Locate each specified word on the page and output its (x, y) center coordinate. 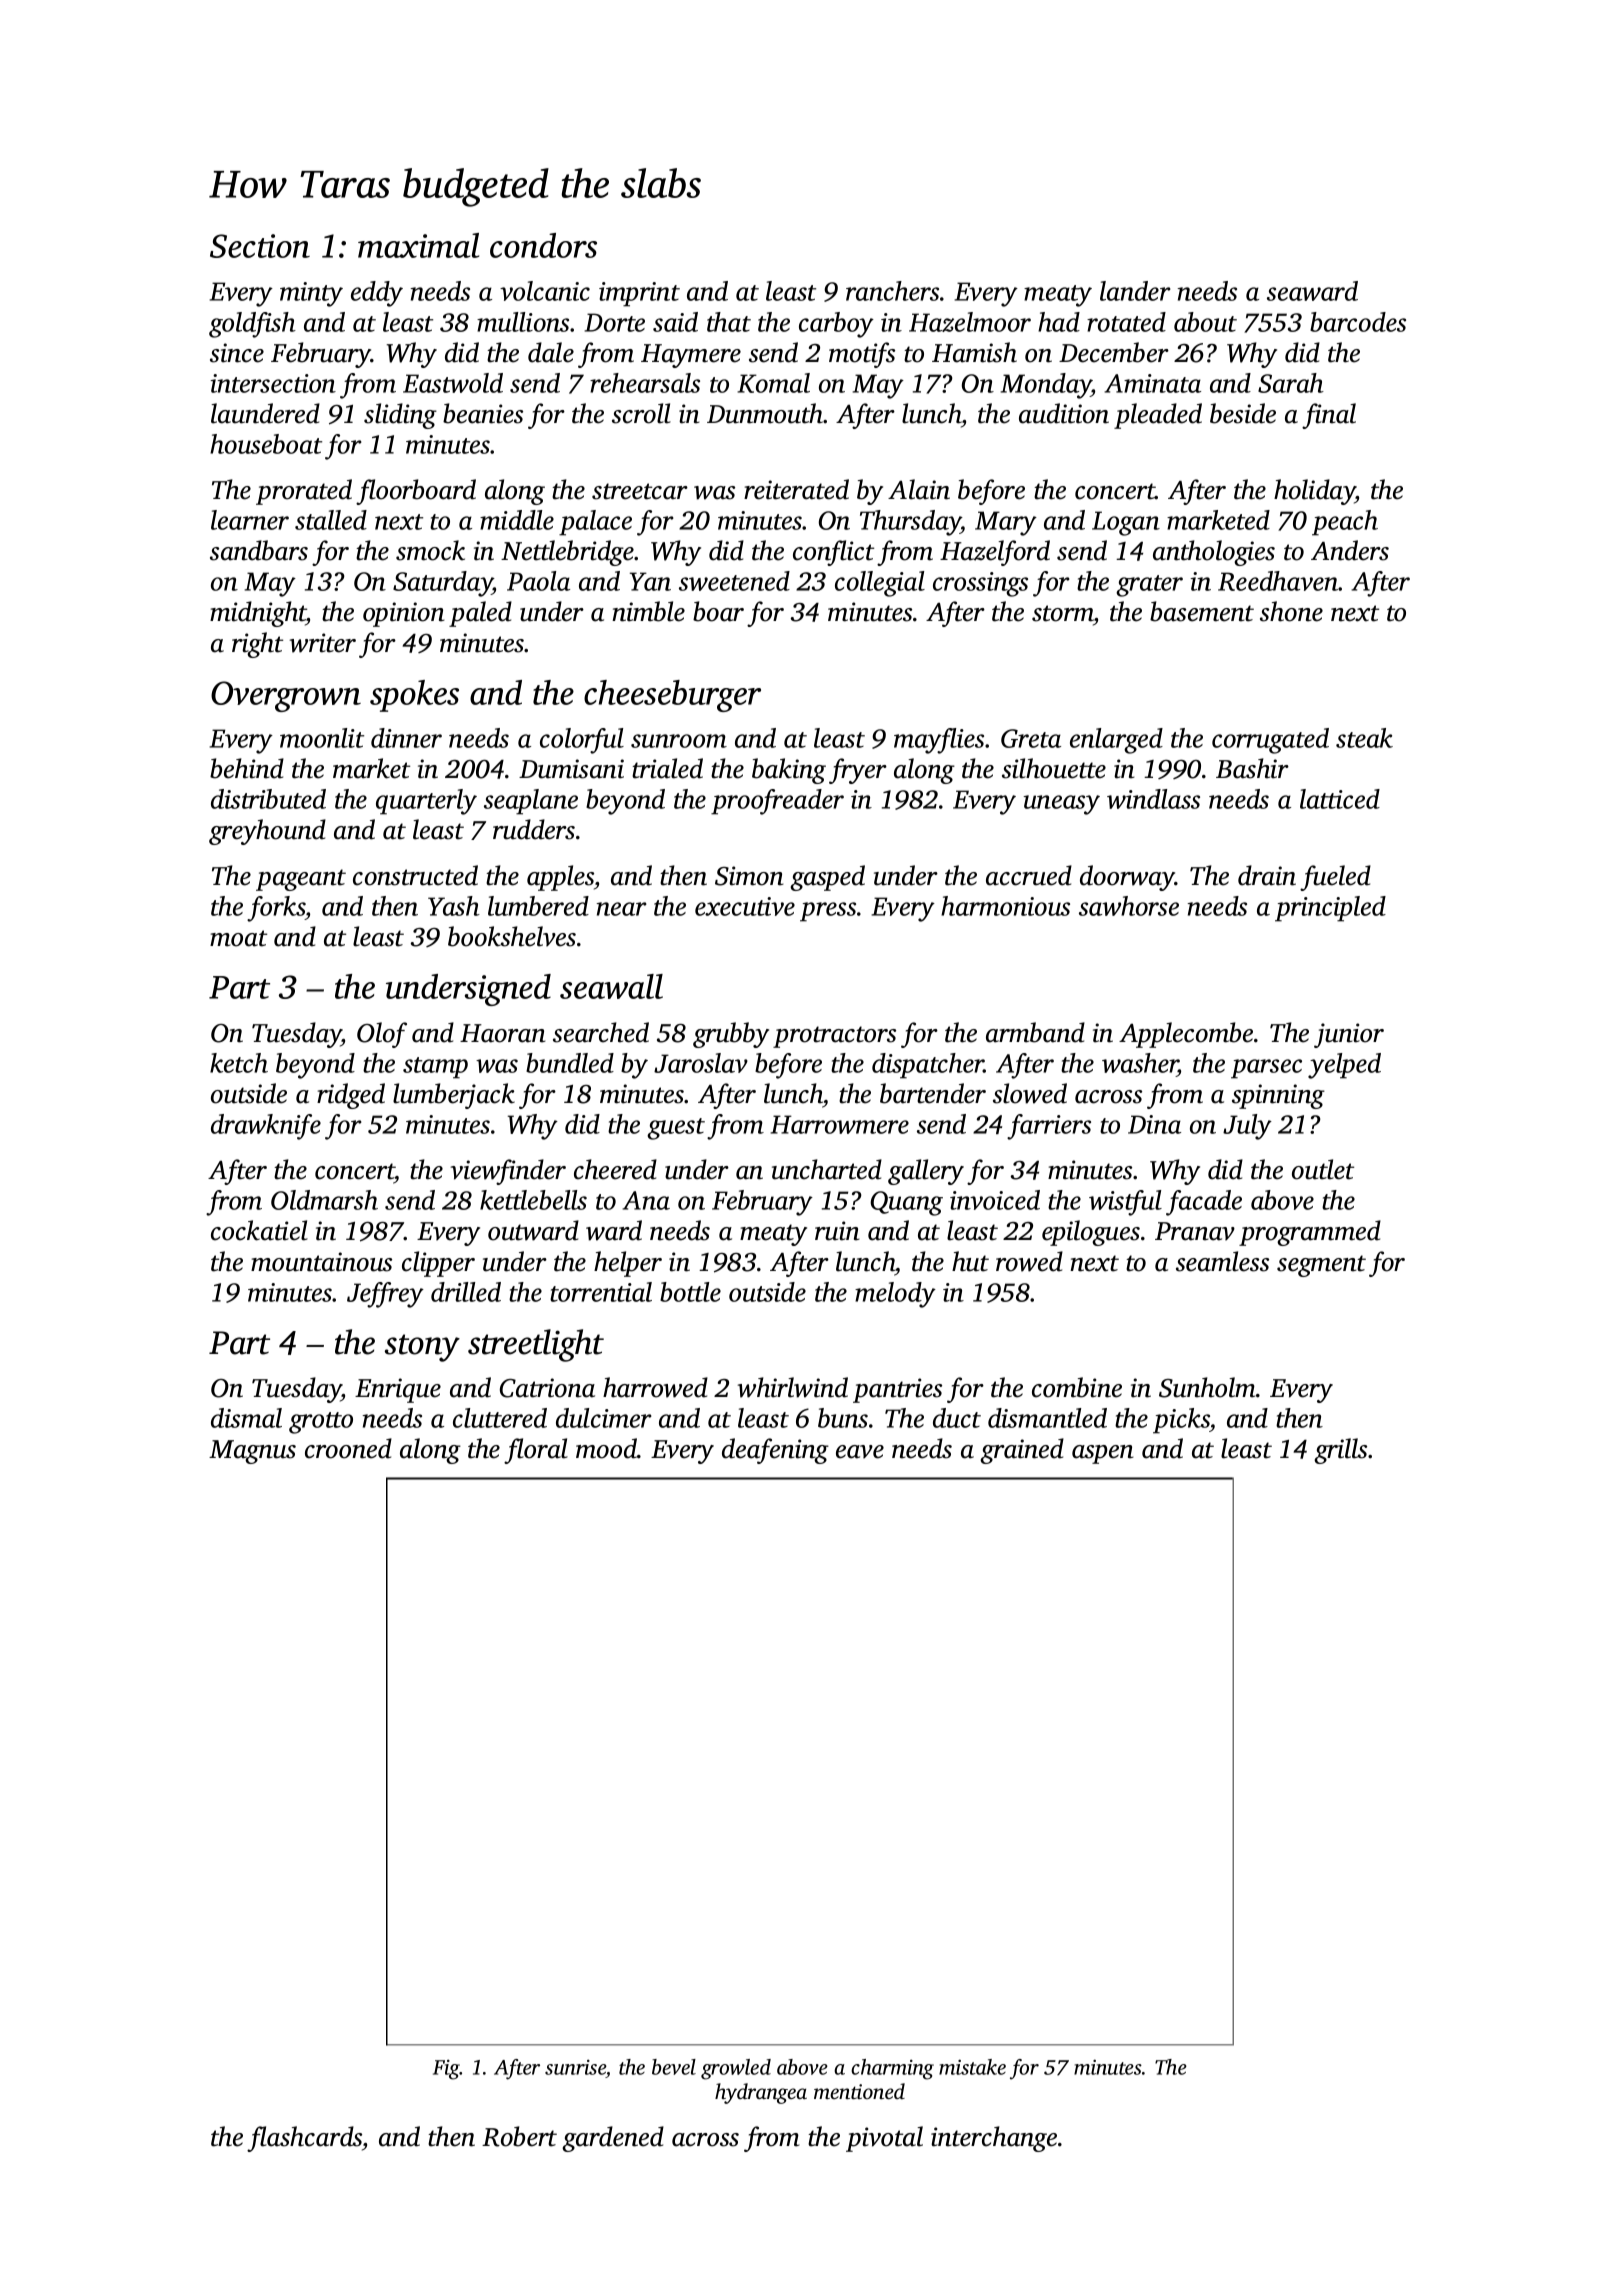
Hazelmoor (970, 322)
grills (1340, 1451)
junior (1349, 1035)
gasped (827, 878)
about (1205, 322)
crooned (348, 1448)
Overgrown (286, 696)
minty (311, 294)
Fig (446, 2070)
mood (606, 1448)
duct (957, 1418)
